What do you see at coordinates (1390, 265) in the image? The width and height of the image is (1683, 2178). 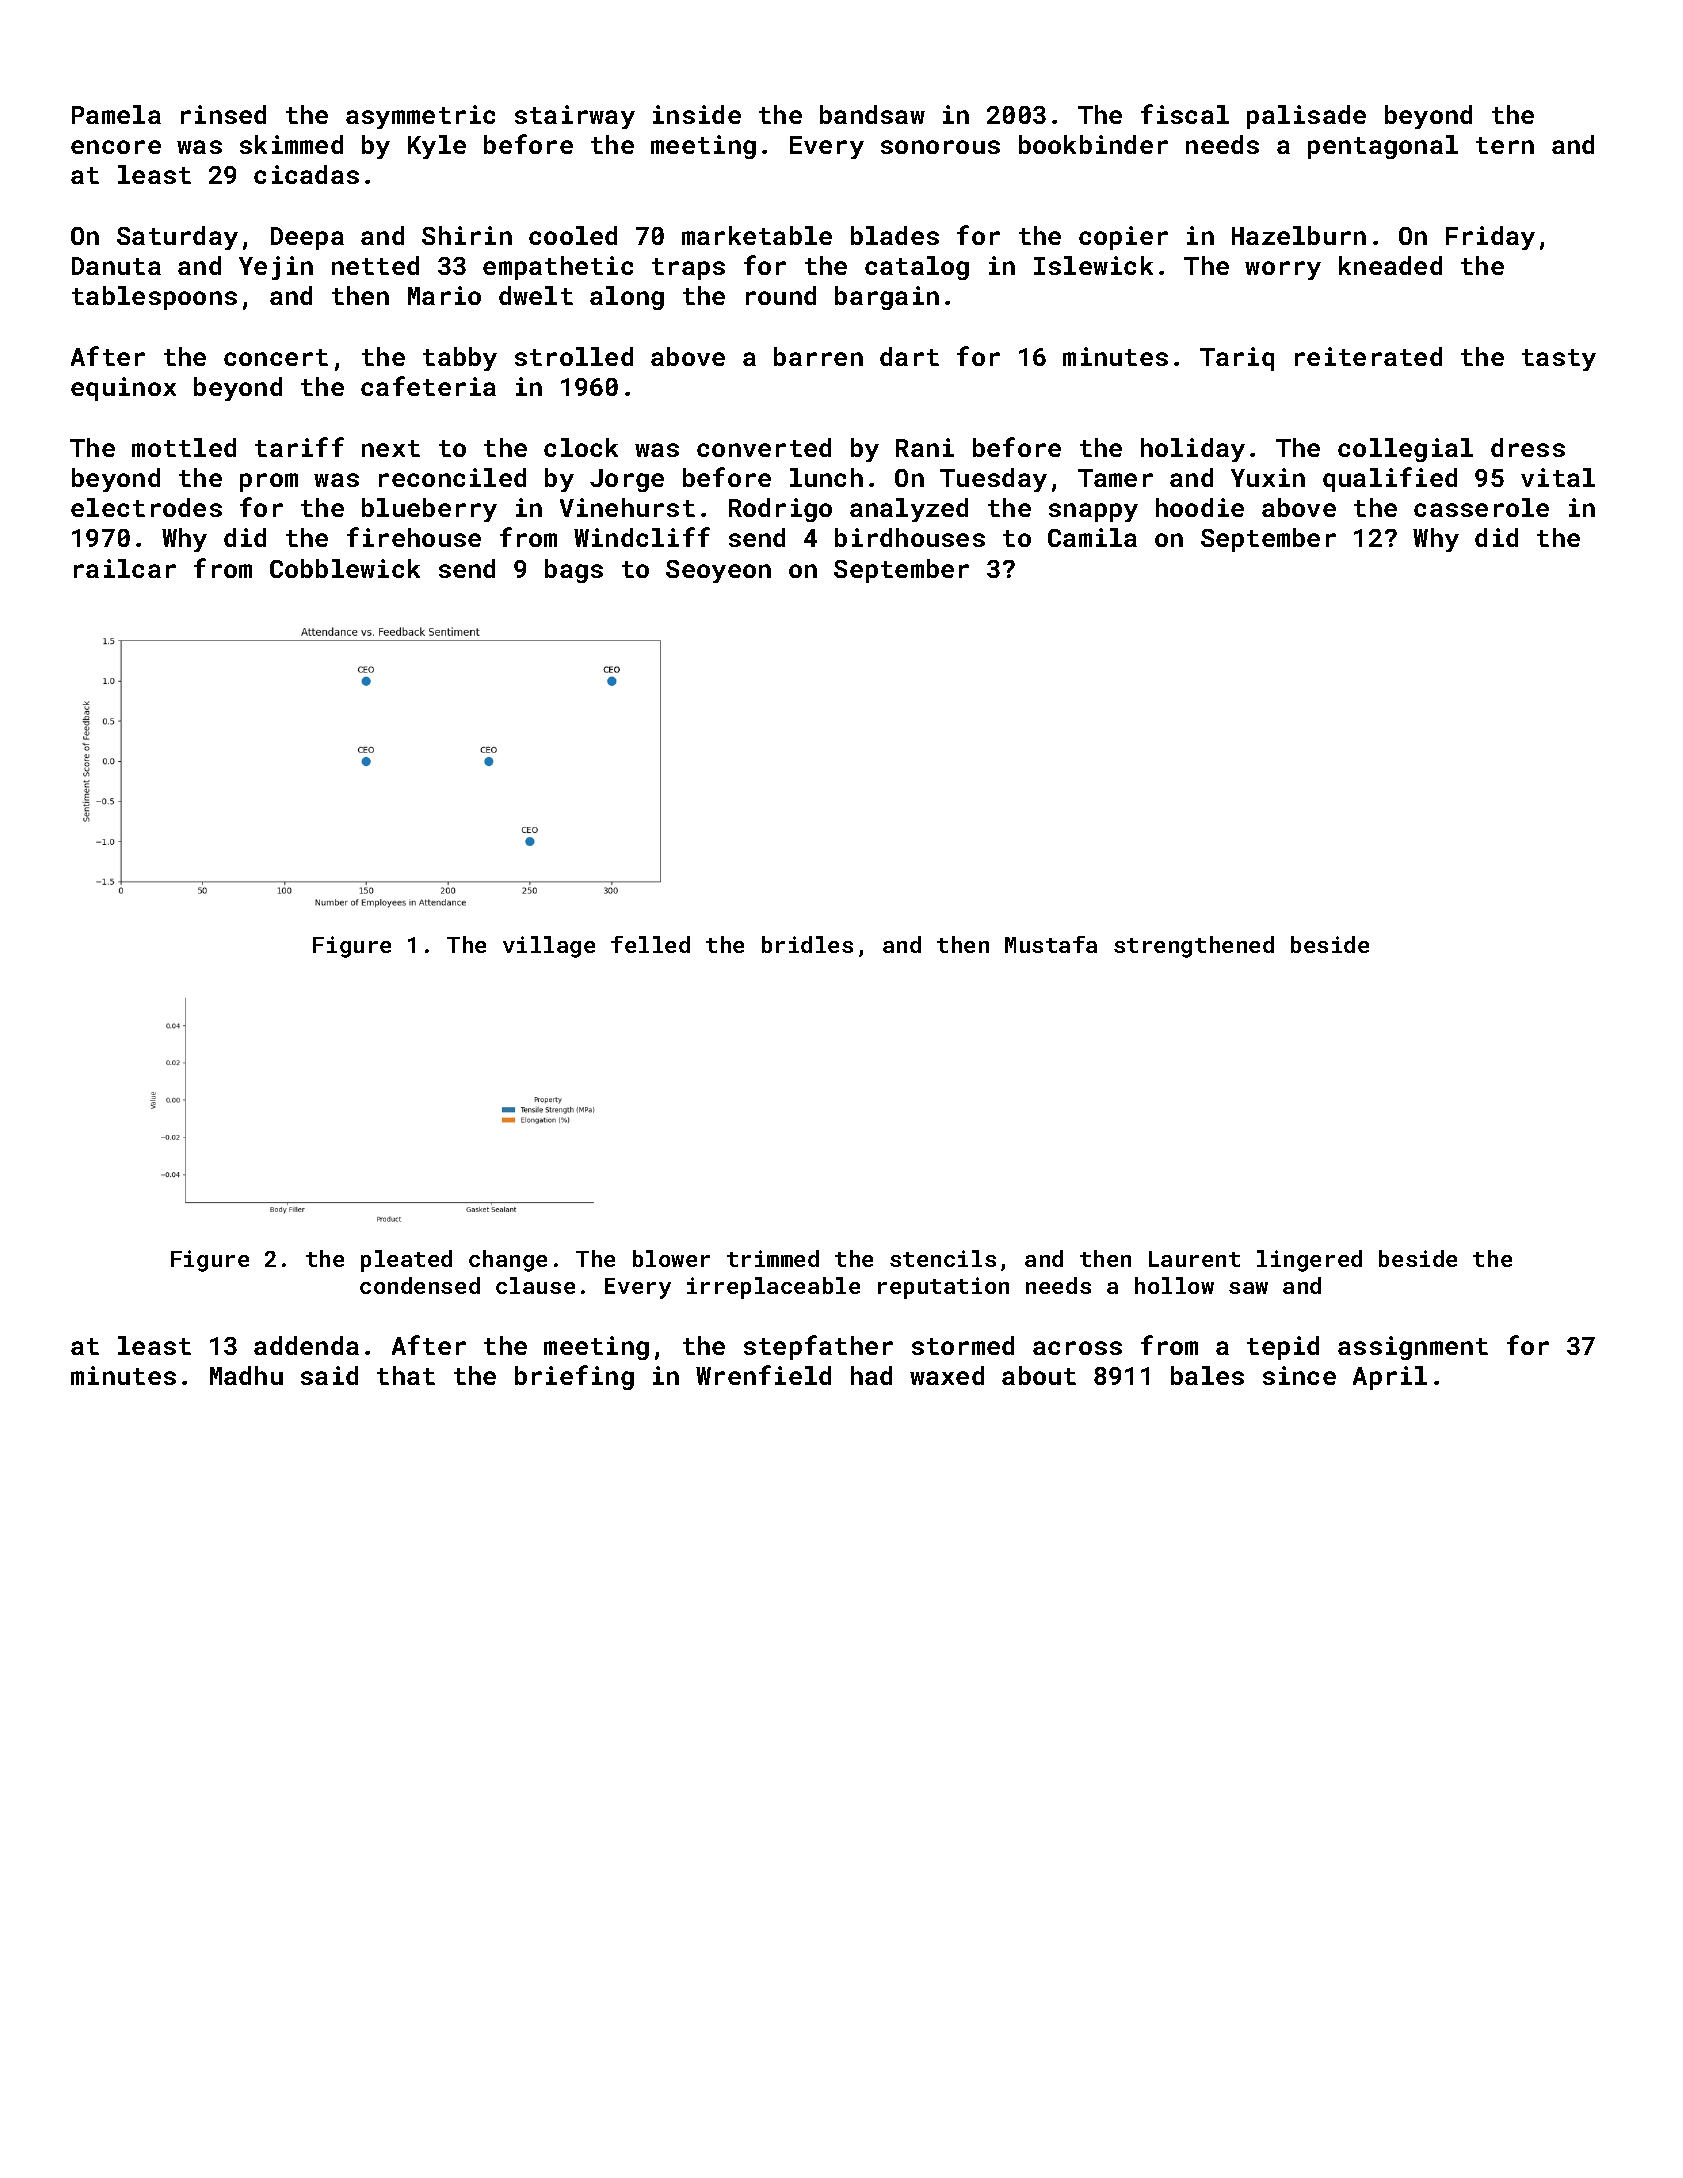 I see `kneaded` at bounding box center [1390, 265].
